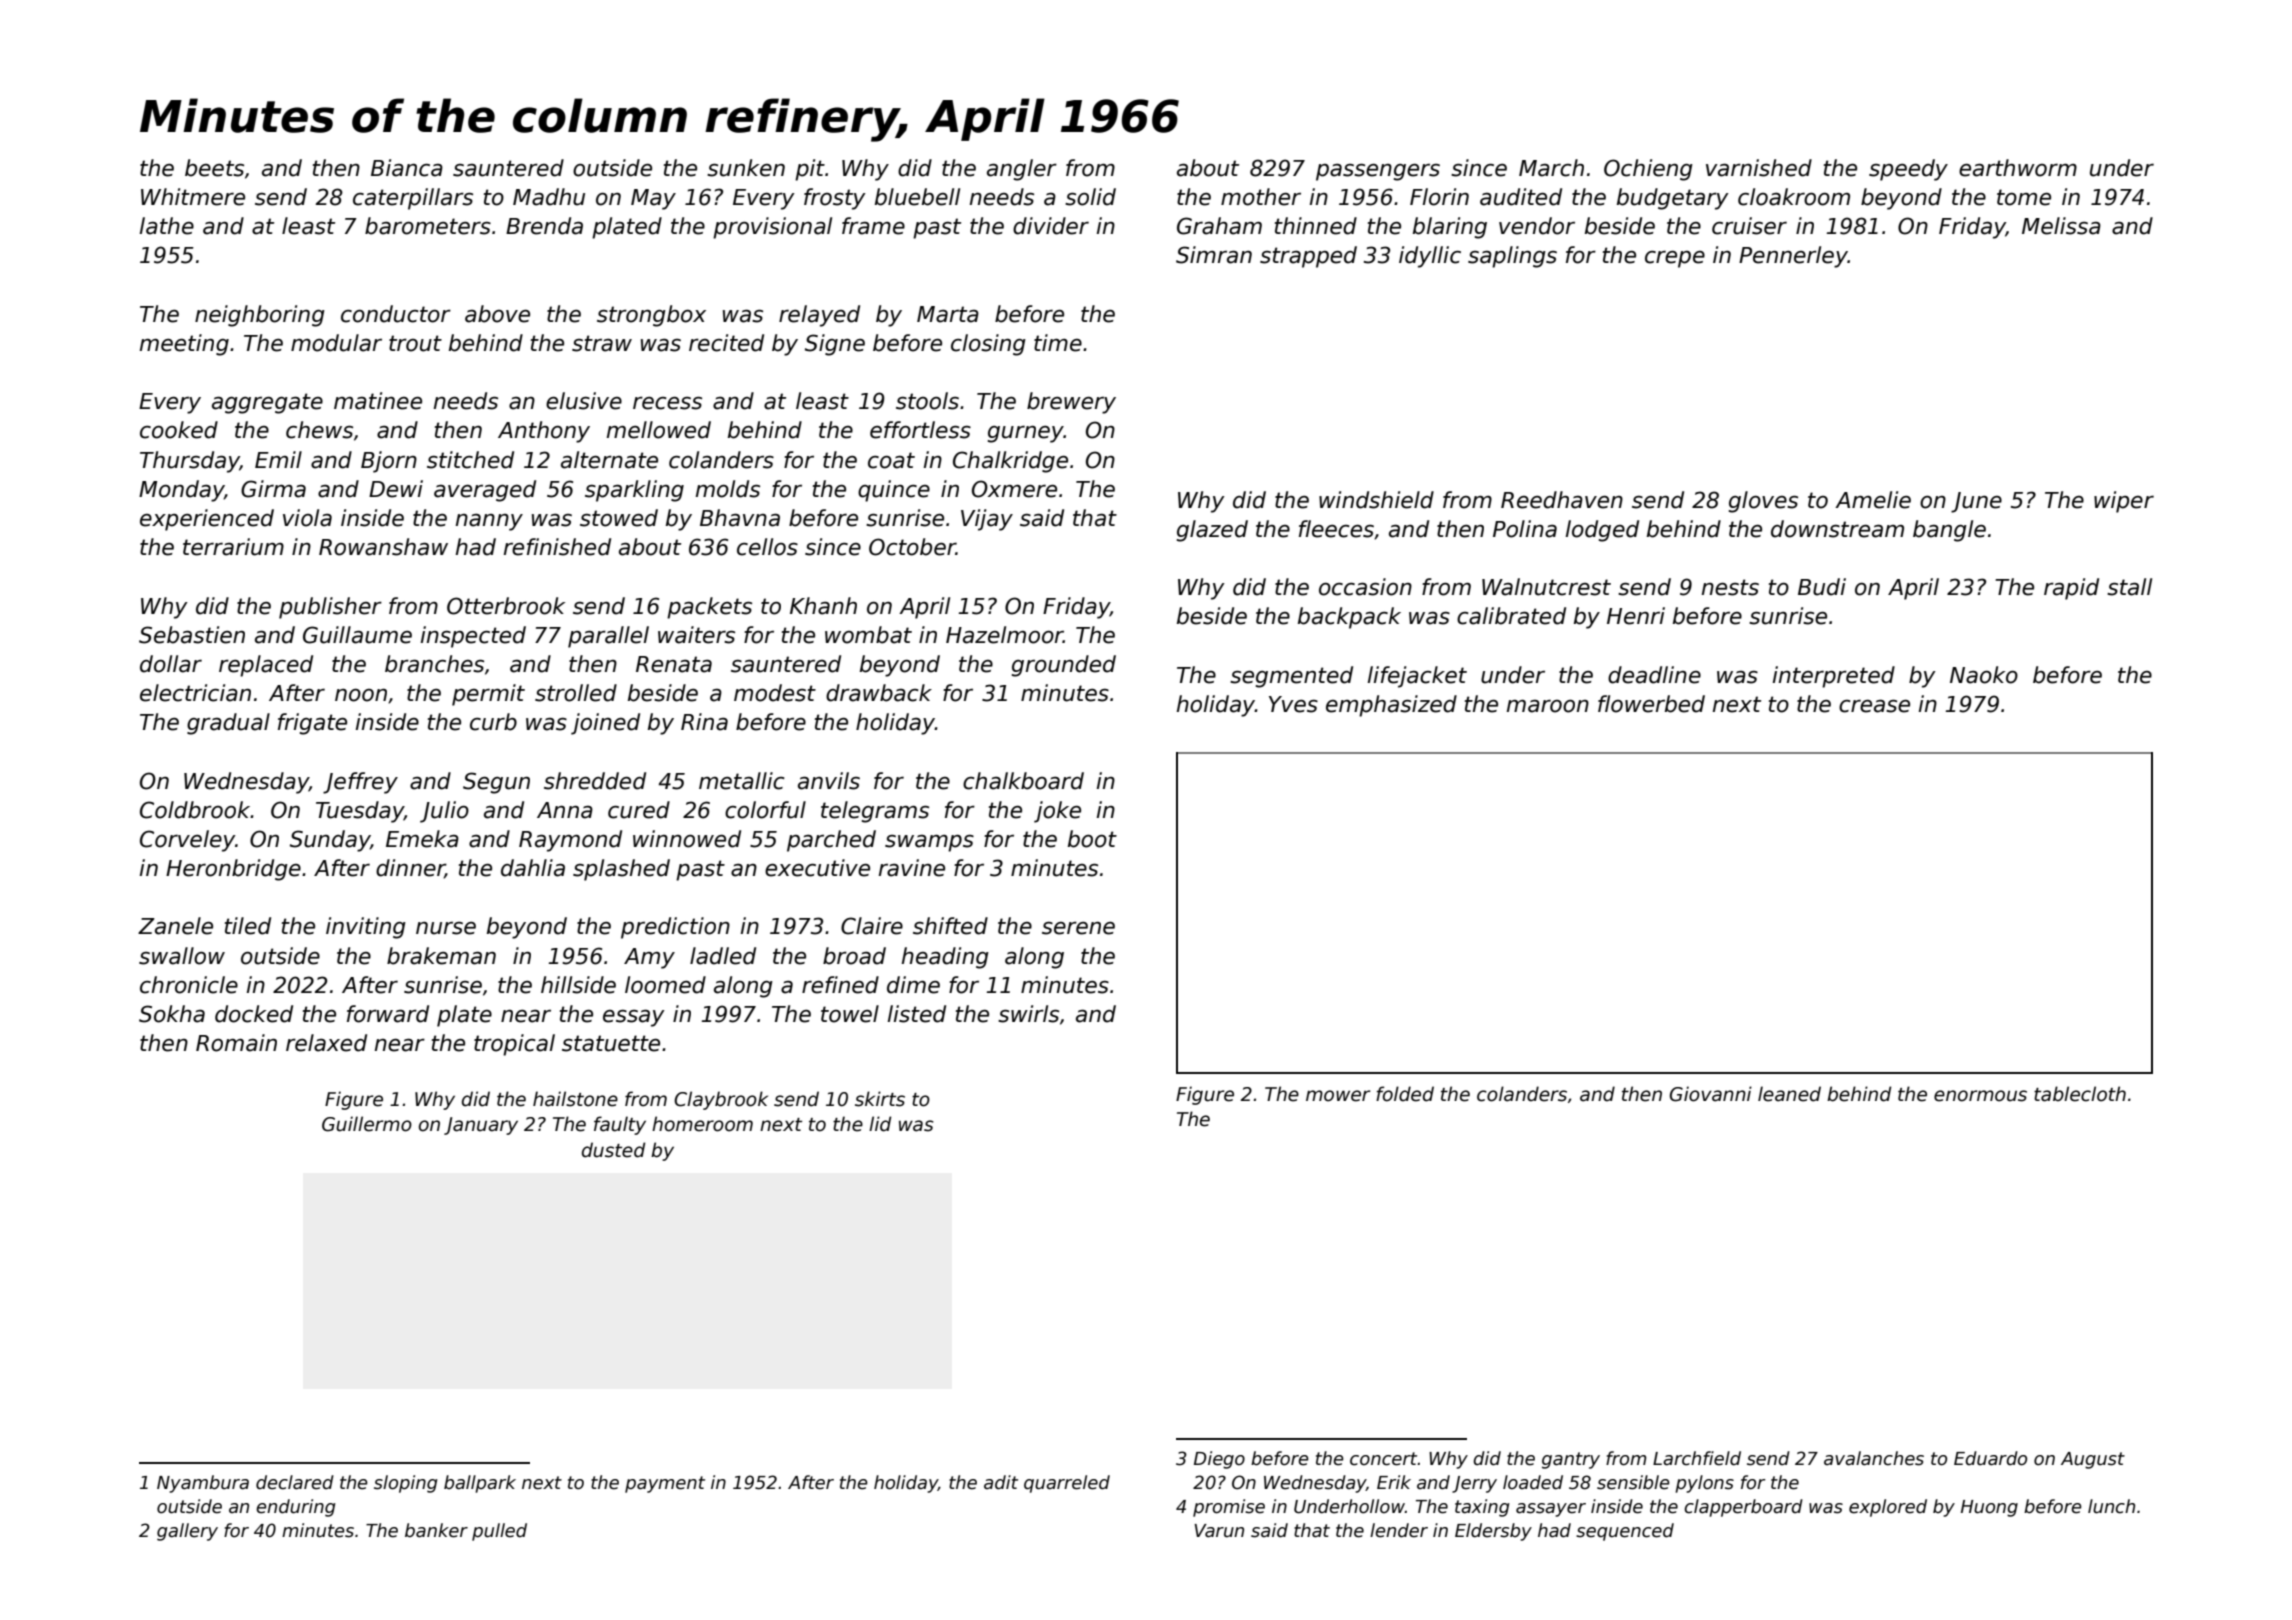  What do you see at coordinates (1378, 172) in the page?
I see `passengers` at bounding box center [1378, 172].
